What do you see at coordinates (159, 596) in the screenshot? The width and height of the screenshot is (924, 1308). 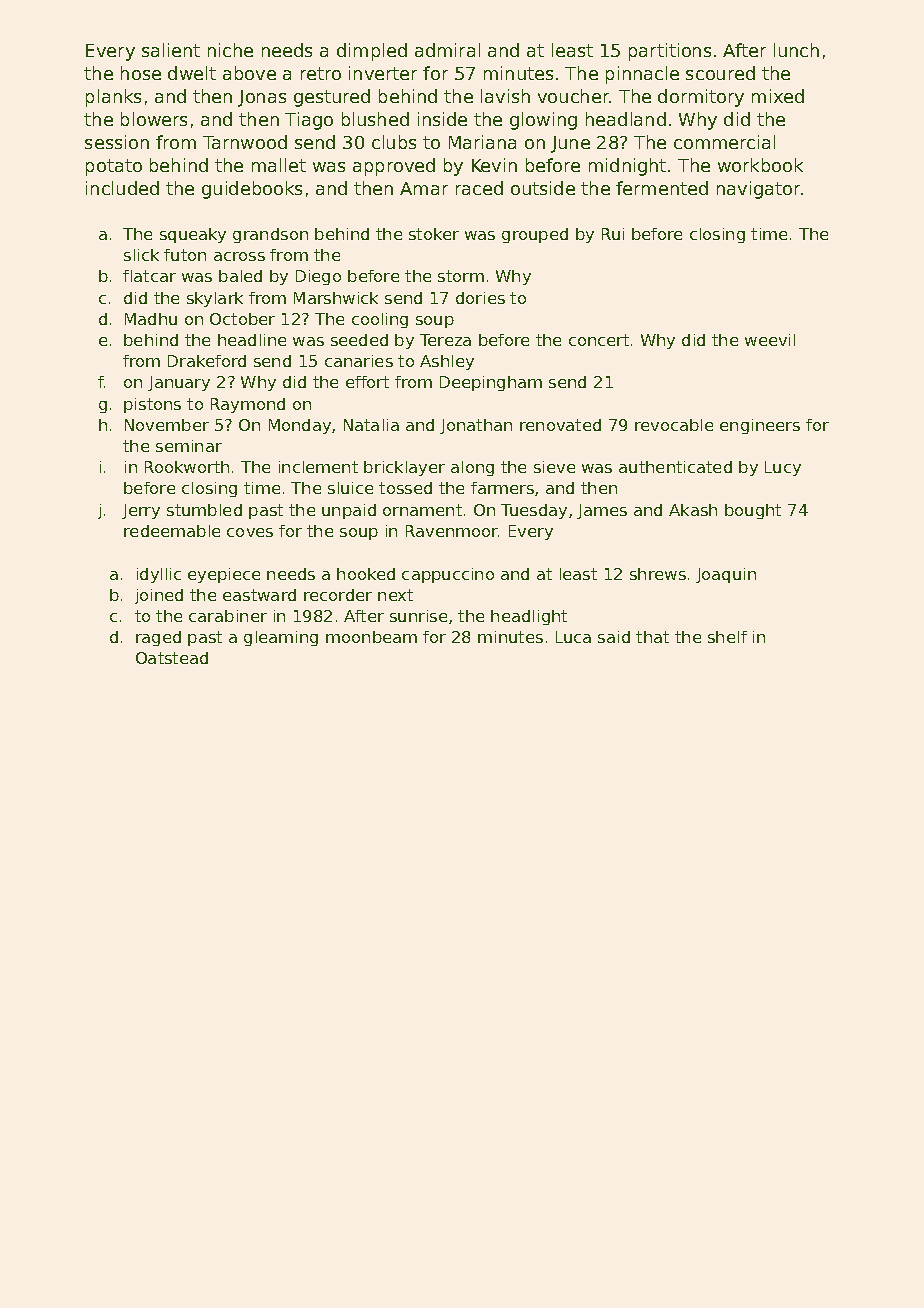 I see `joined` at bounding box center [159, 596].
